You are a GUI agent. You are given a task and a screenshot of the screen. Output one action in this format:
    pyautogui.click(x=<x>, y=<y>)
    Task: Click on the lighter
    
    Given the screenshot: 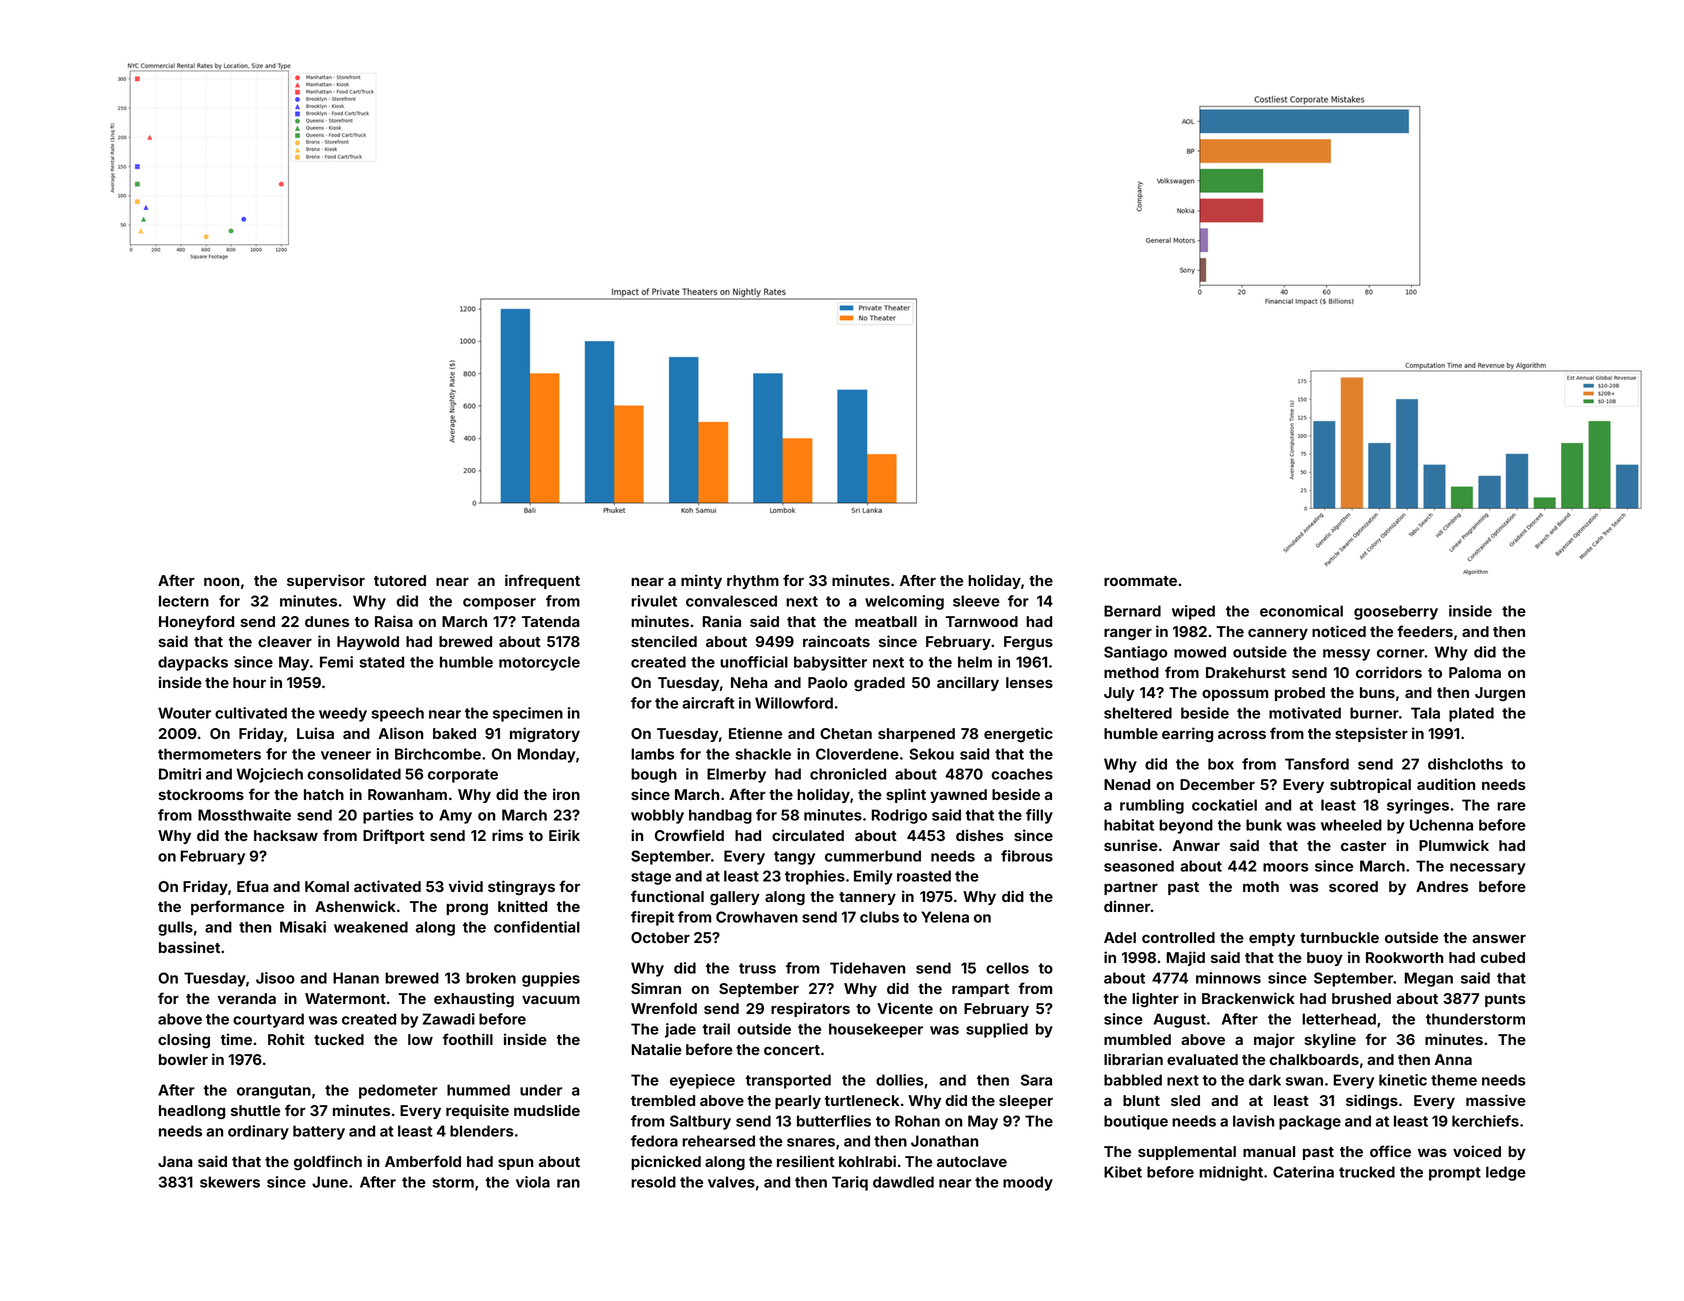 What is the action you would take?
    pyautogui.click(x=1155, y=999)
